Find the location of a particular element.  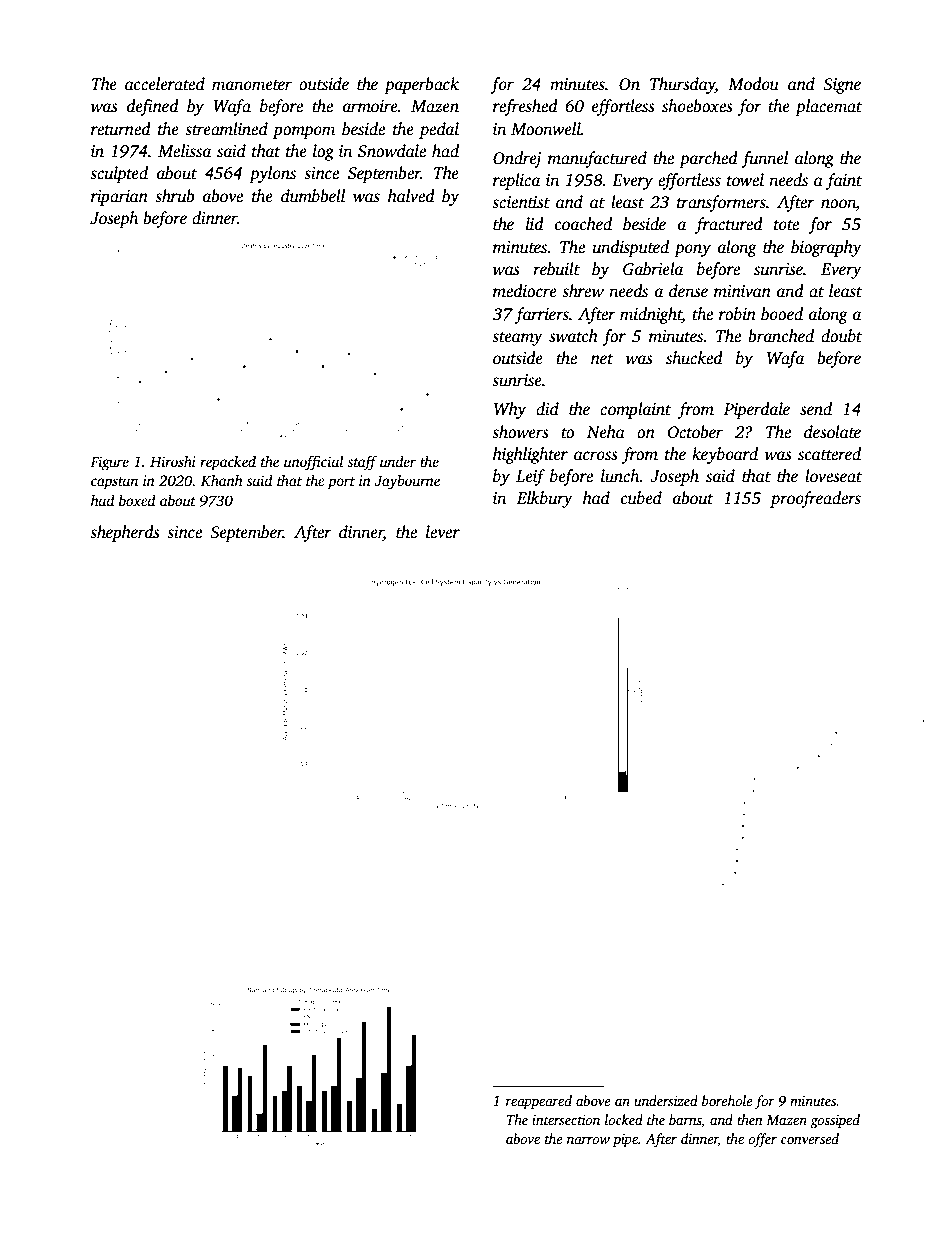

reappeared is located at coordinates (539, 1102).
